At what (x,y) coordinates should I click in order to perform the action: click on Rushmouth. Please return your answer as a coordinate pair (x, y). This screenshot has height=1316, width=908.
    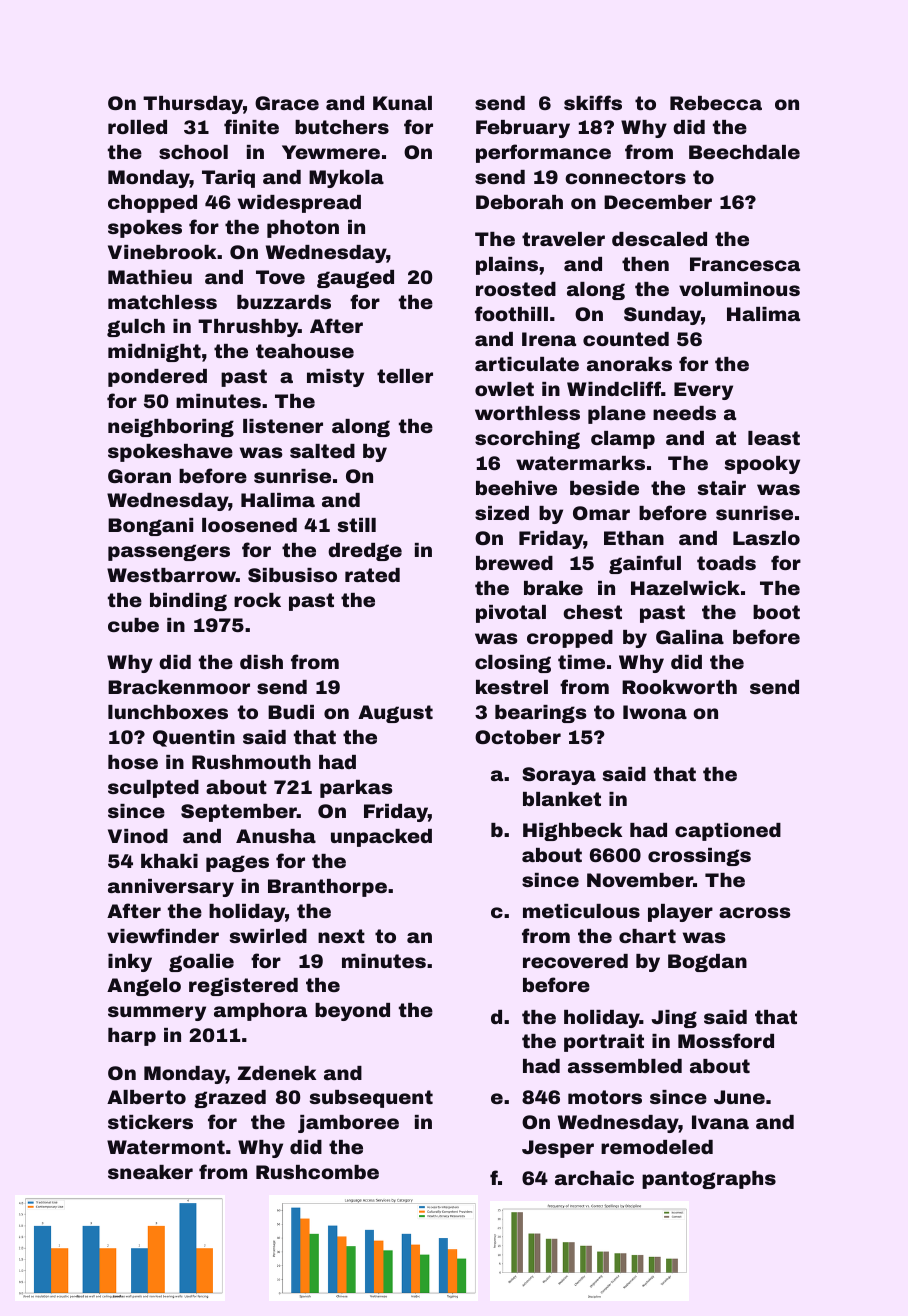
    Looking at the image, I should click on (251, 762).
